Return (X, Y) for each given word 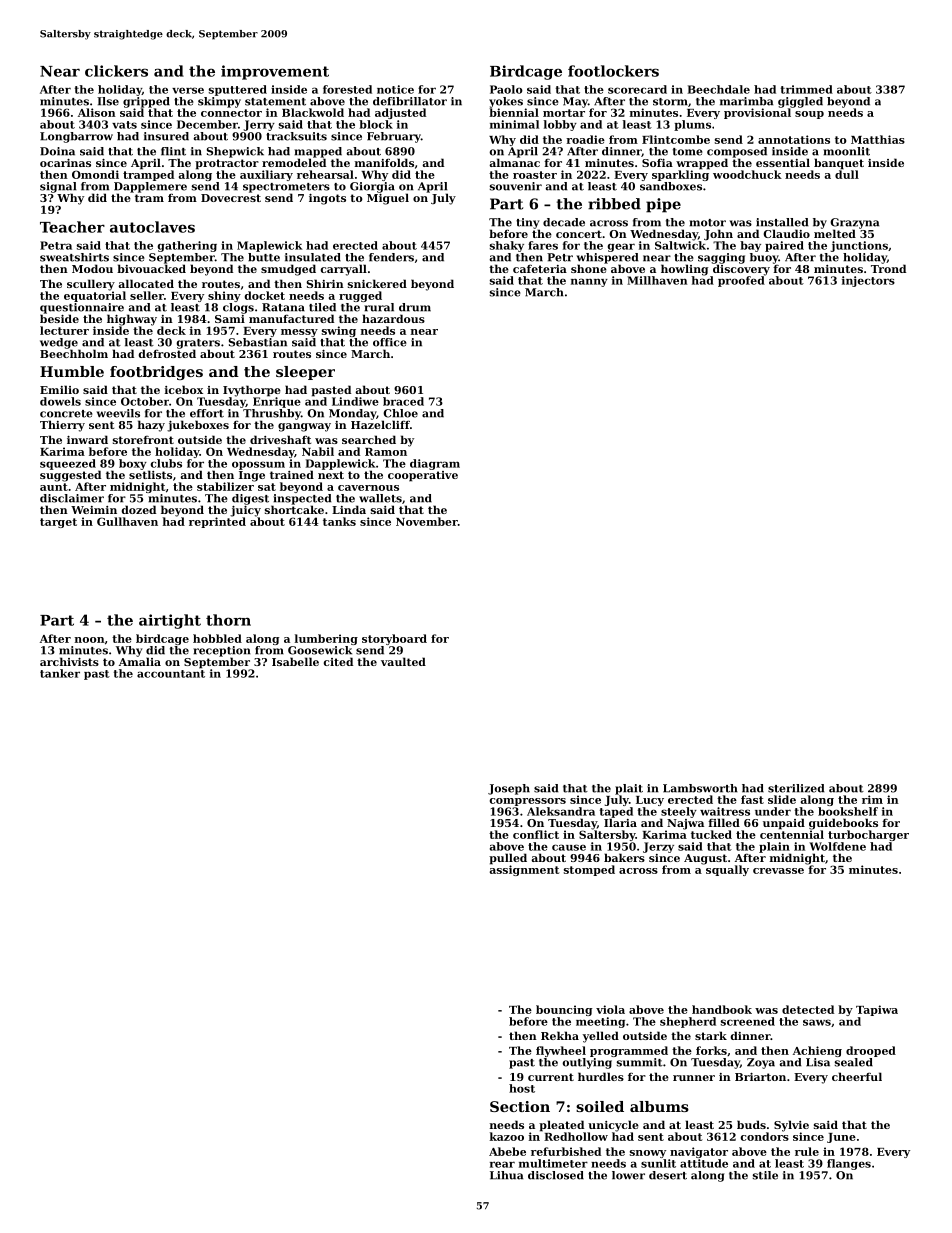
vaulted (403, 661)
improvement (275, 72)
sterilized (796, 788)
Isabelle (295, 661)
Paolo (506, 89)
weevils (118, 413)
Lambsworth (700, 788)
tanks (339, 521)
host (522, 1088)
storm (670, 102)
